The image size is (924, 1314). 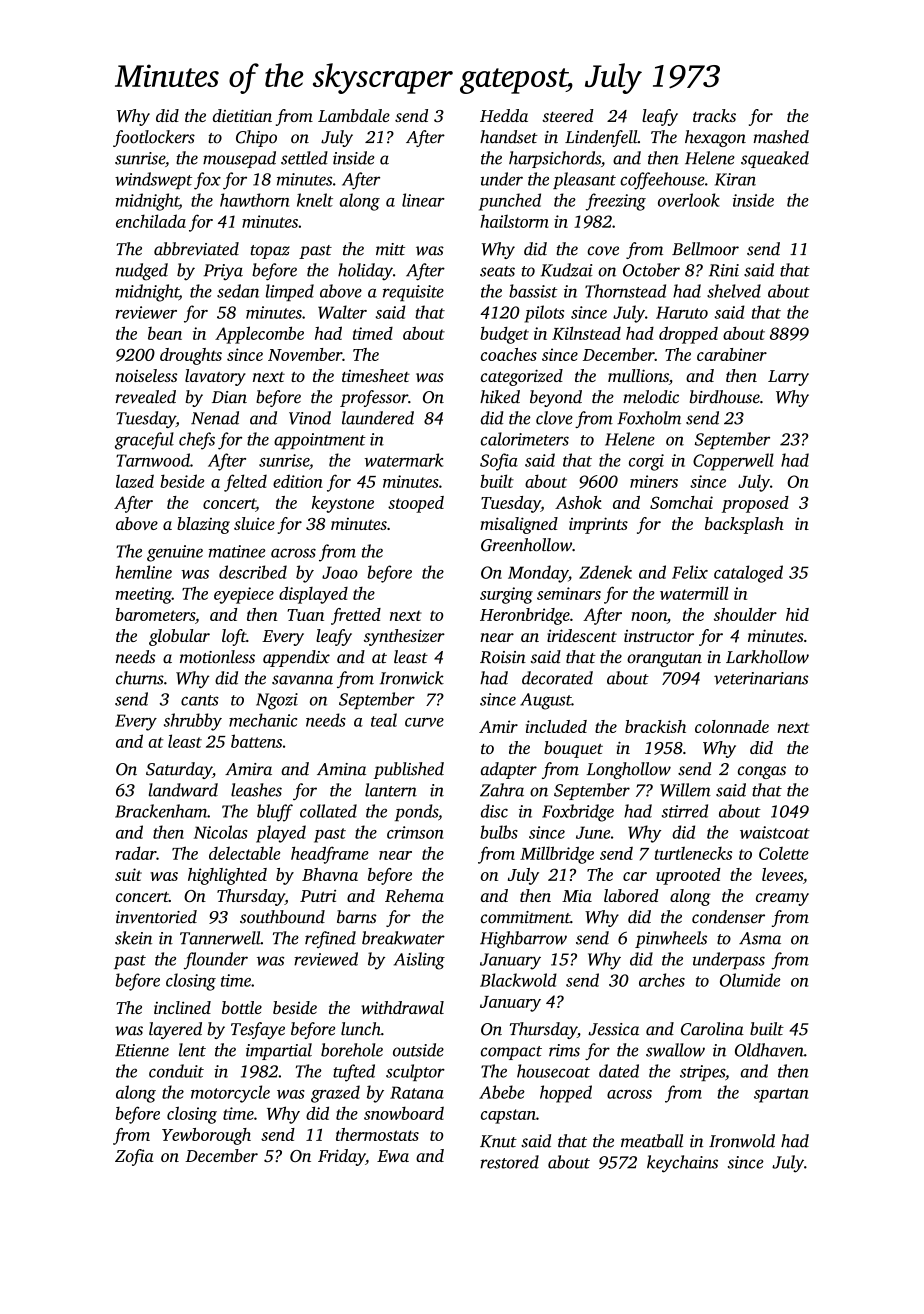 What do you see at coordinates (511, 1053) in the screenshot?
I see `compact` at bounding box center [511, 1053].
